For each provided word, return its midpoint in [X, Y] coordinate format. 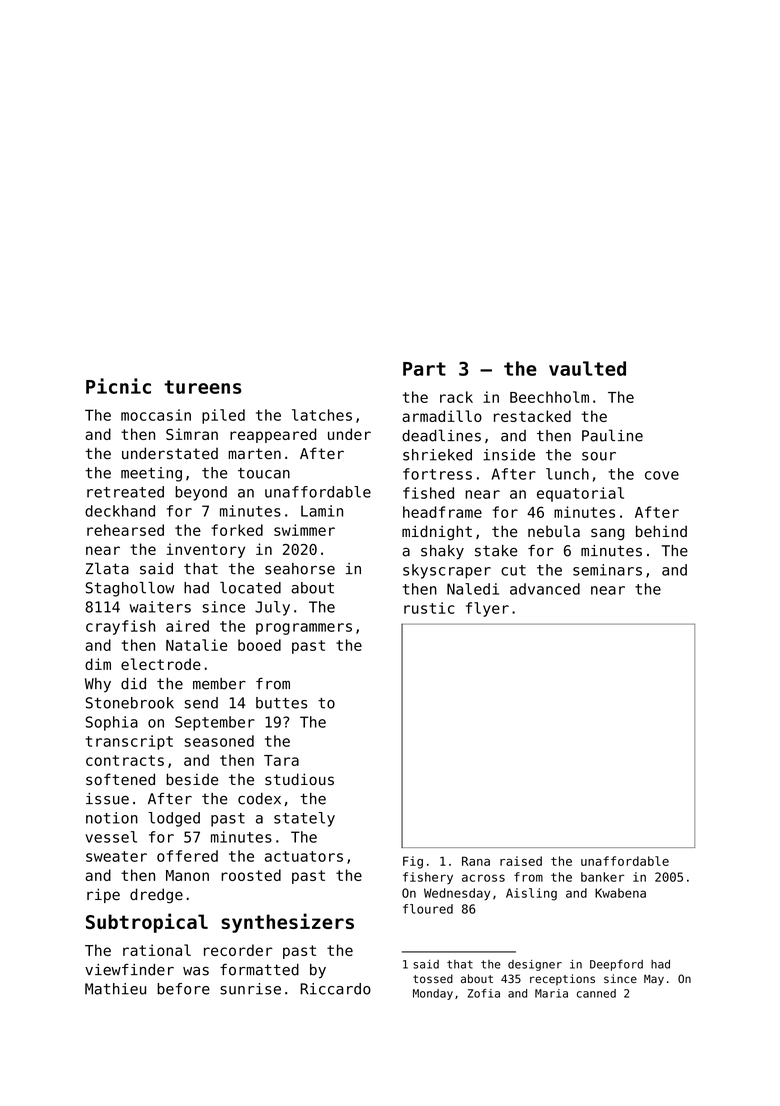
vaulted [587, 368]
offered [187, 856]
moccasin [156, 415]
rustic [429, 608]
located [250, 588]
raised [521, 861]
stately [304, 819]
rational [157, 950]
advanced [545, 589]
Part [424, 369]
